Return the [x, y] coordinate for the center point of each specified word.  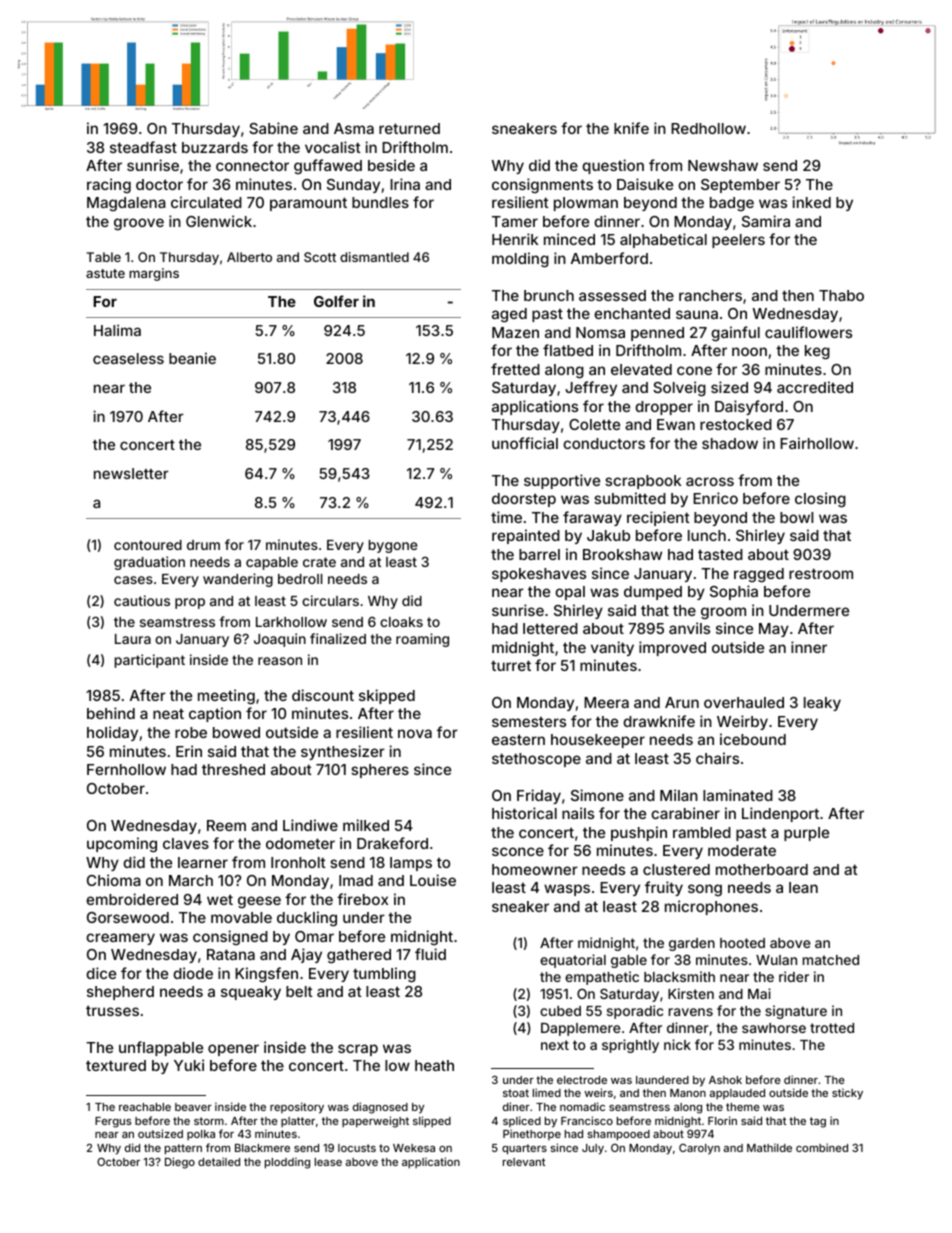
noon [749, 351]
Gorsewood [128, 917]
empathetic [602, 978]
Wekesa [414, 1148]
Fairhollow [817, 443]
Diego [180, 1163]
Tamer [515, 221]
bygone [393, 546]
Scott [320, 257]
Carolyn [699, 1149]
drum [203, 545]
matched [831, 960]
